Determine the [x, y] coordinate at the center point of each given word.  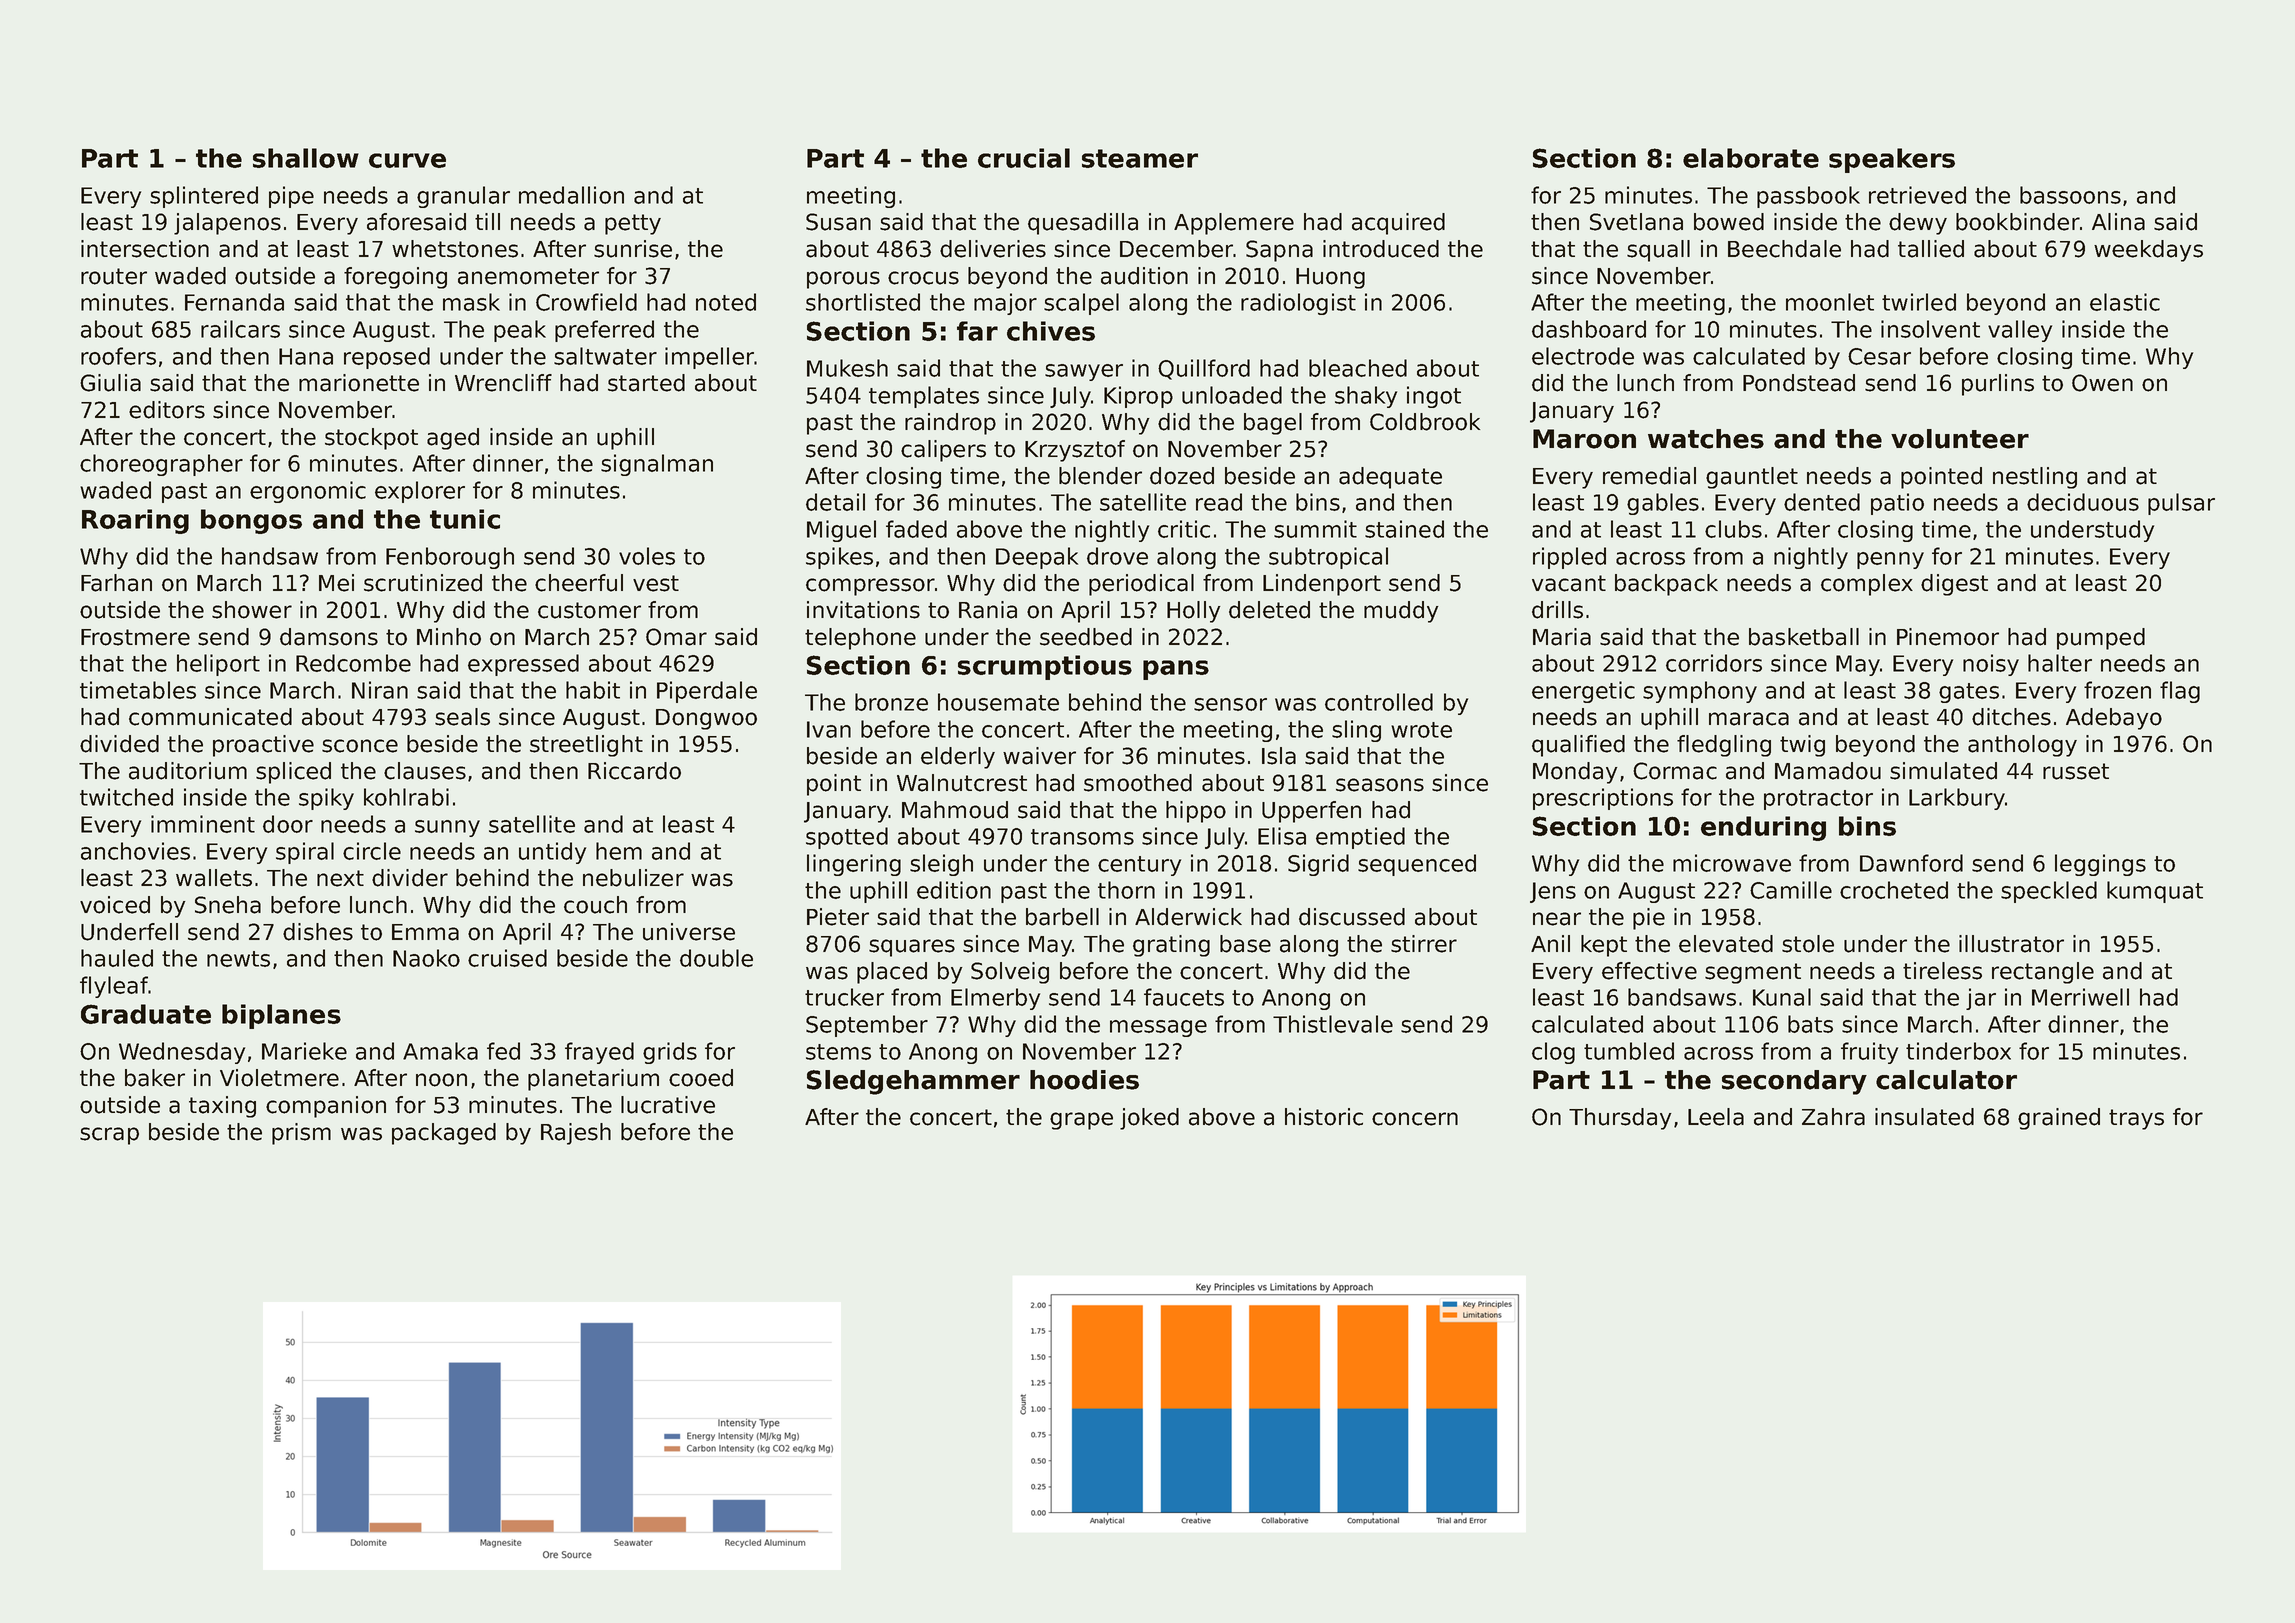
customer [589, 610]
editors [167, 410]
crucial [1024, 158]
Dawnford [1911, 863]
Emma [425, 932]
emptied [1360, 838]
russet [2076, 771]
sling [1356, 731]
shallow [306, 158]
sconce [360, 746]
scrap [109, 1136]
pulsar [2181, 504]
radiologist [1298, 304]
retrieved [1917, 195]
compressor [870, 587]
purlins [1998, 385]
